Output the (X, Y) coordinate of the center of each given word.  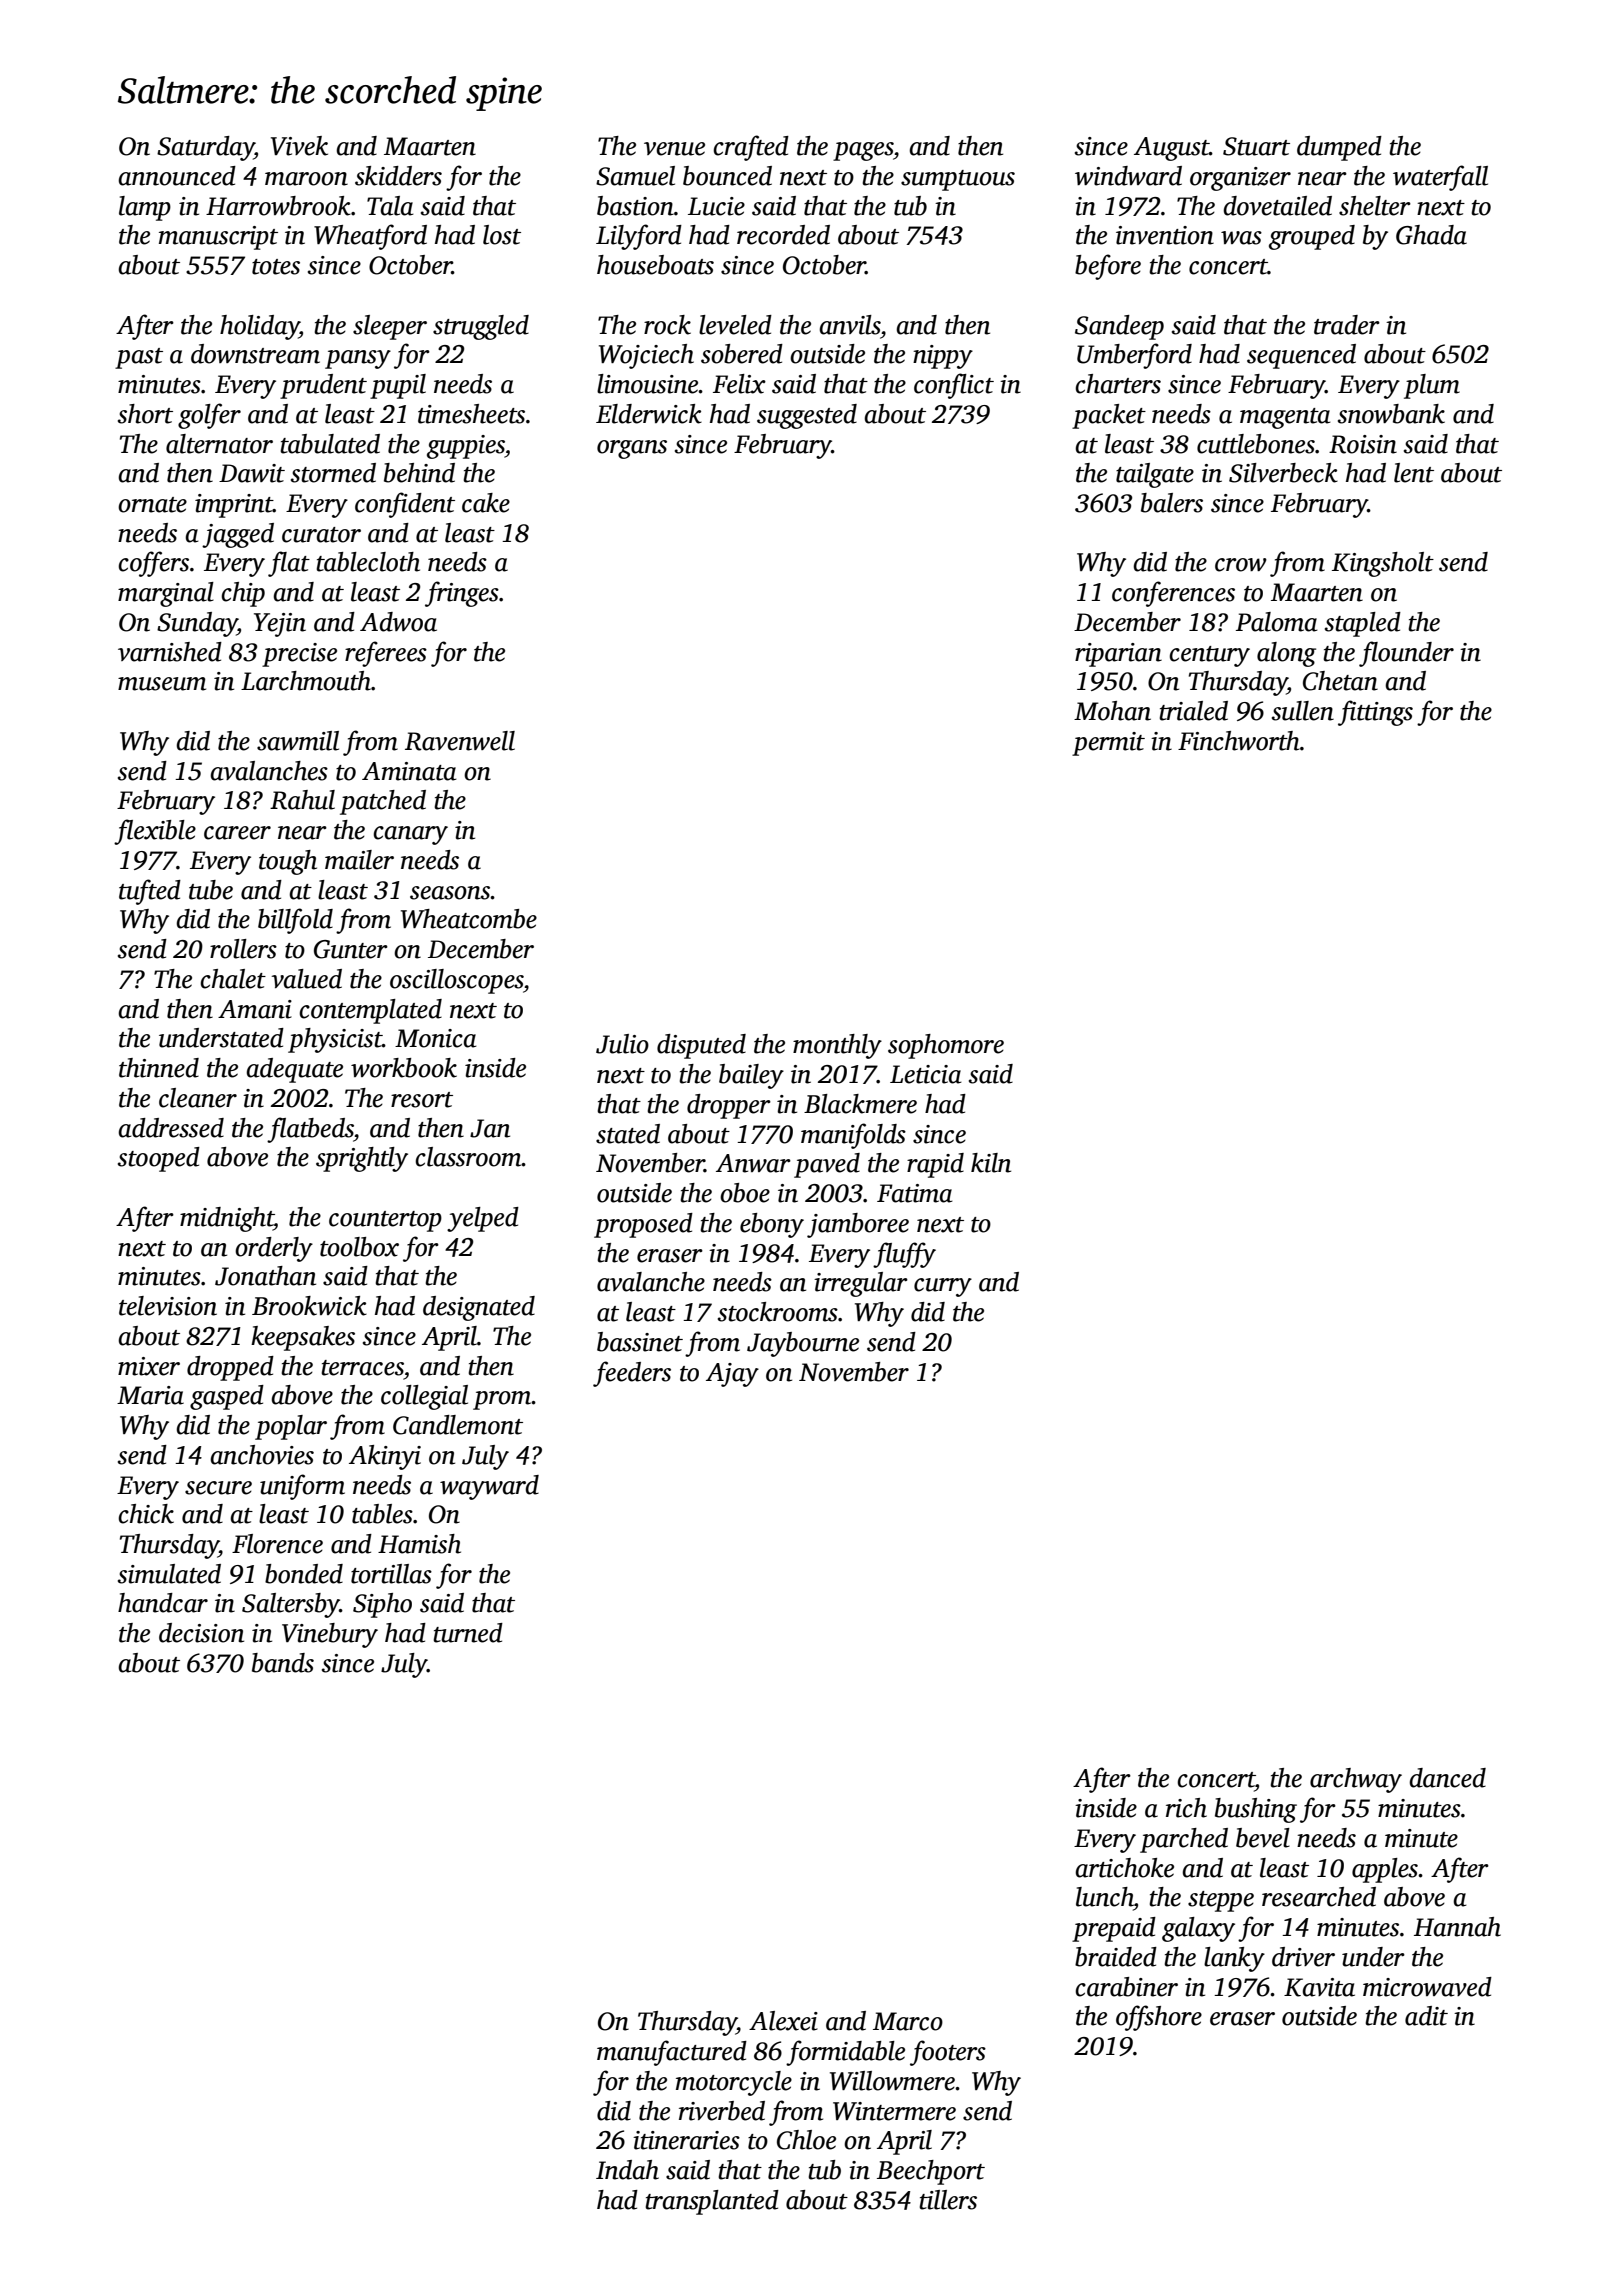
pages (863, 151)
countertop (385, 1221)
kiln (991, 1163)
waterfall (1440, 178)
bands (283, 1663)
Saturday (205, 148)
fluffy (904, 1255)
